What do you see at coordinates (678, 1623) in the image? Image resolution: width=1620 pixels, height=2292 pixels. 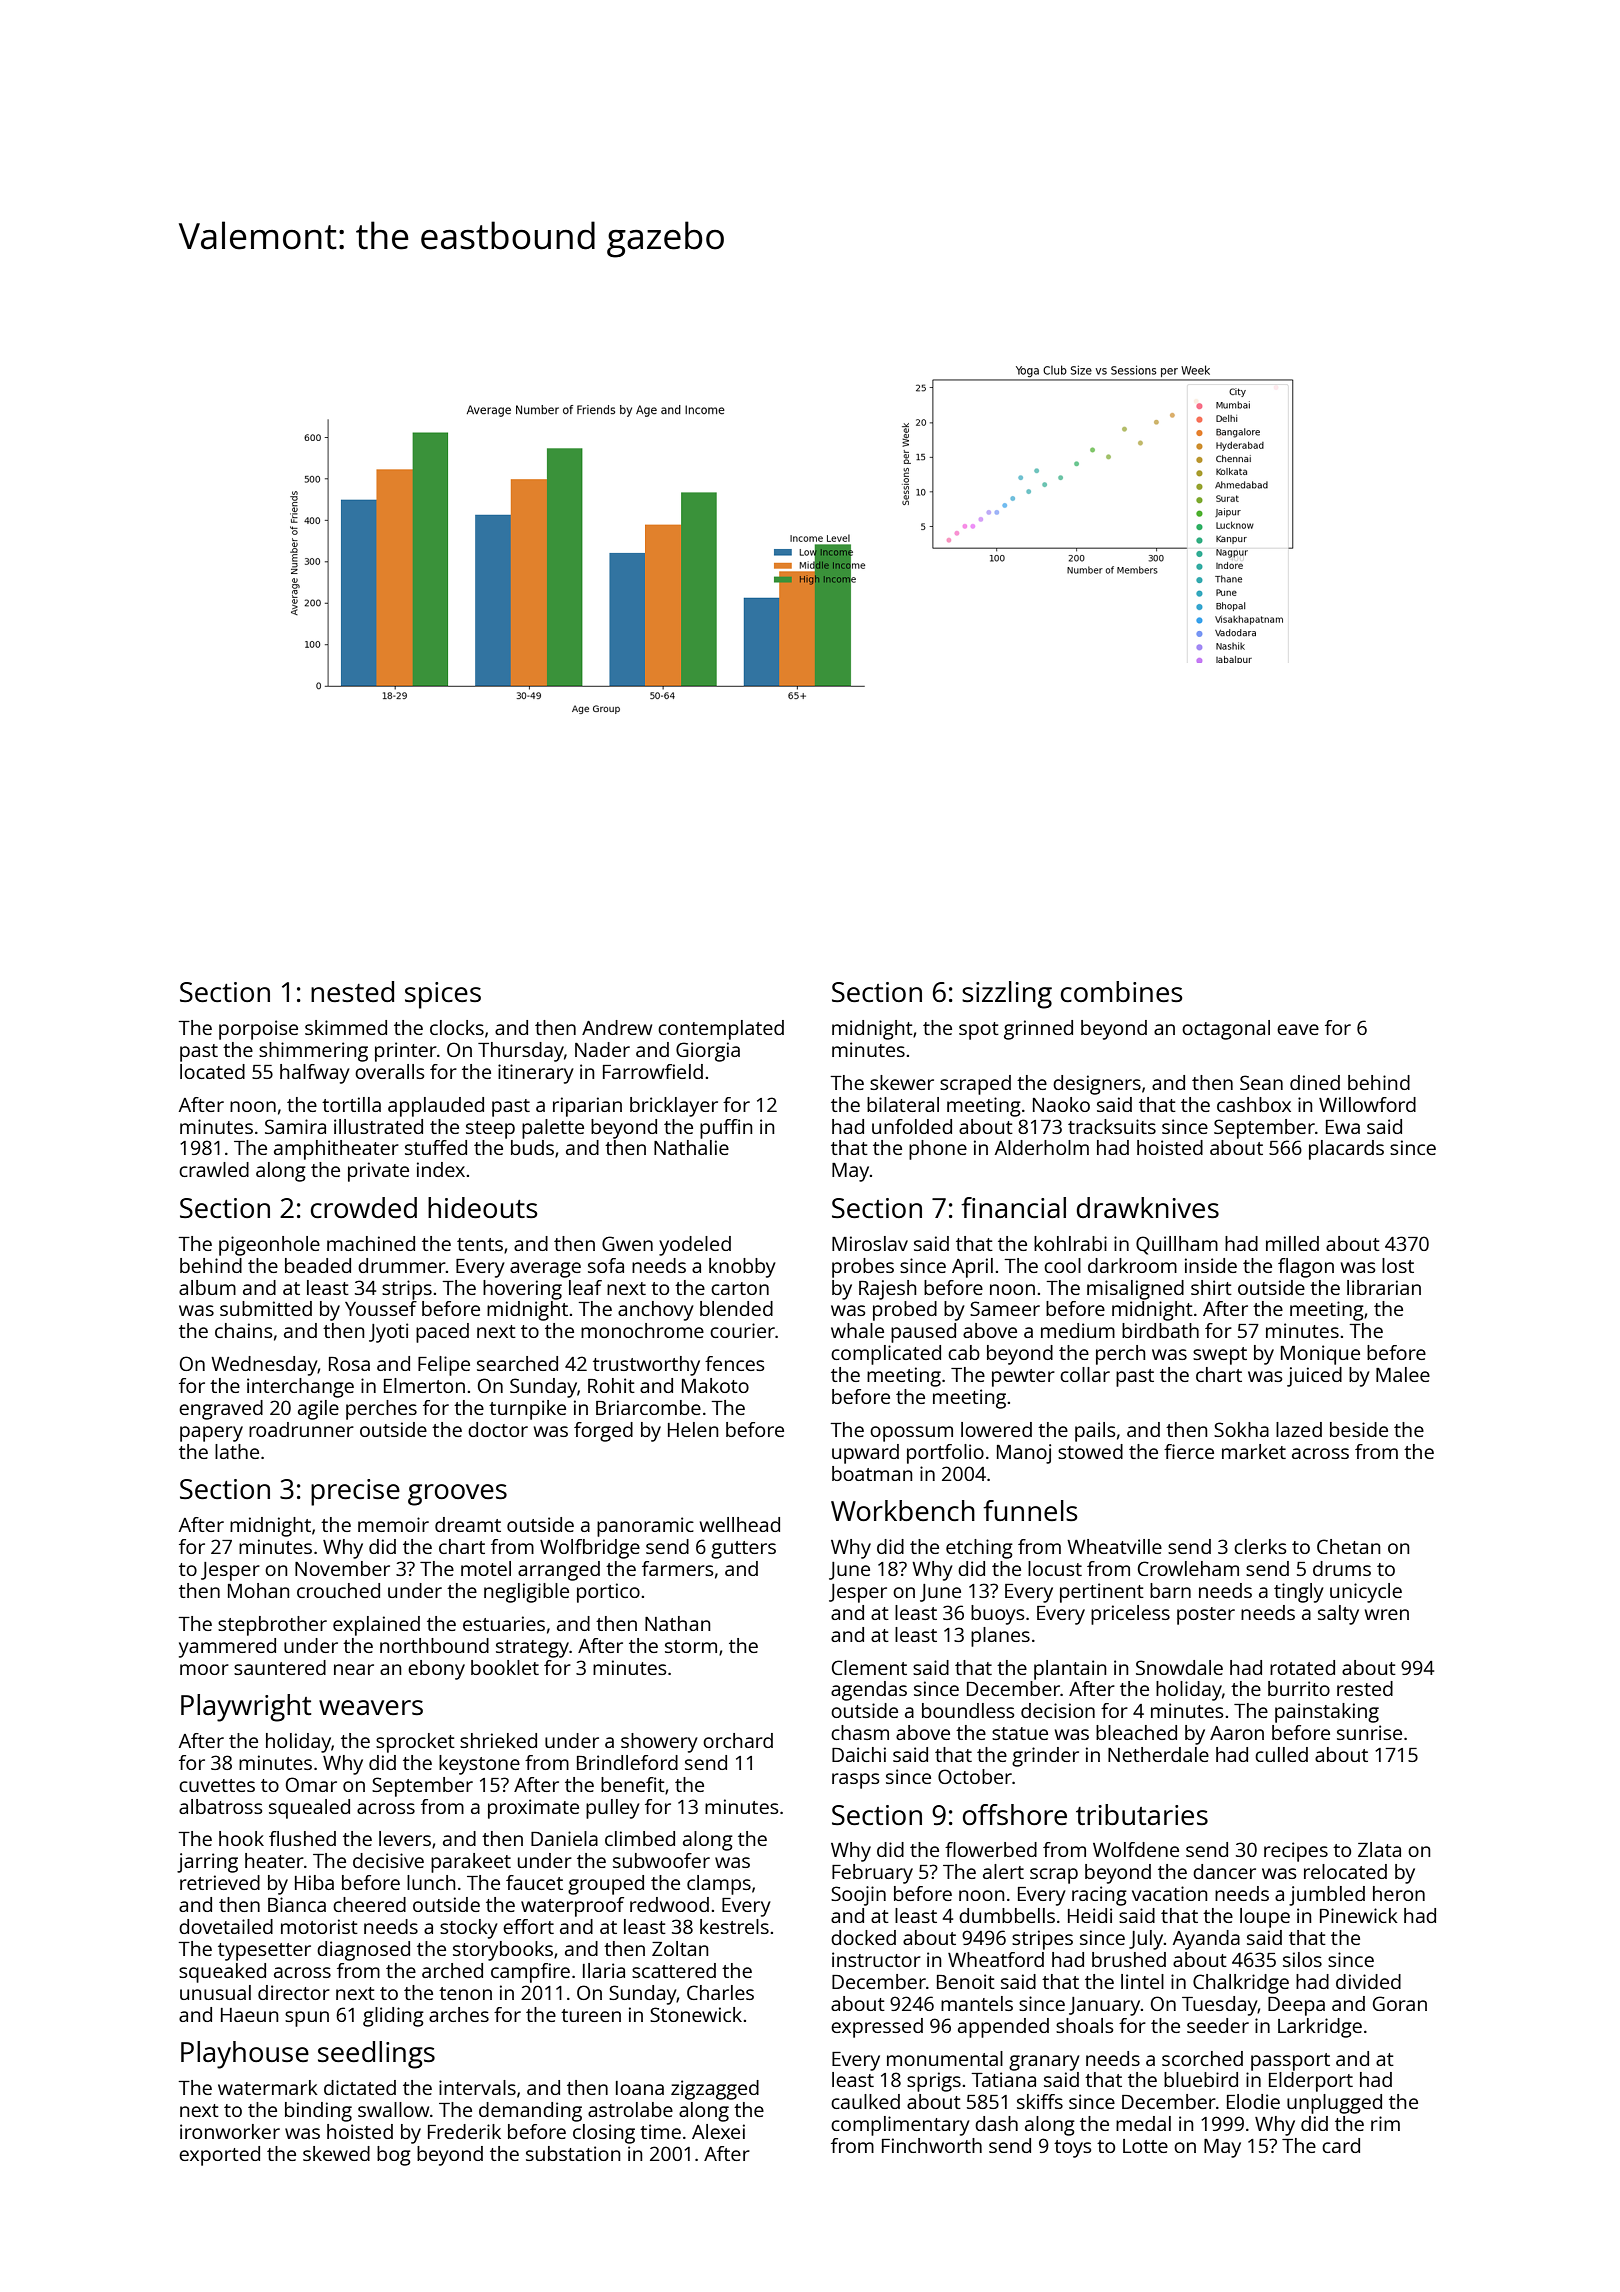 I see `Nathan` at bounding box center [678, 1623].
